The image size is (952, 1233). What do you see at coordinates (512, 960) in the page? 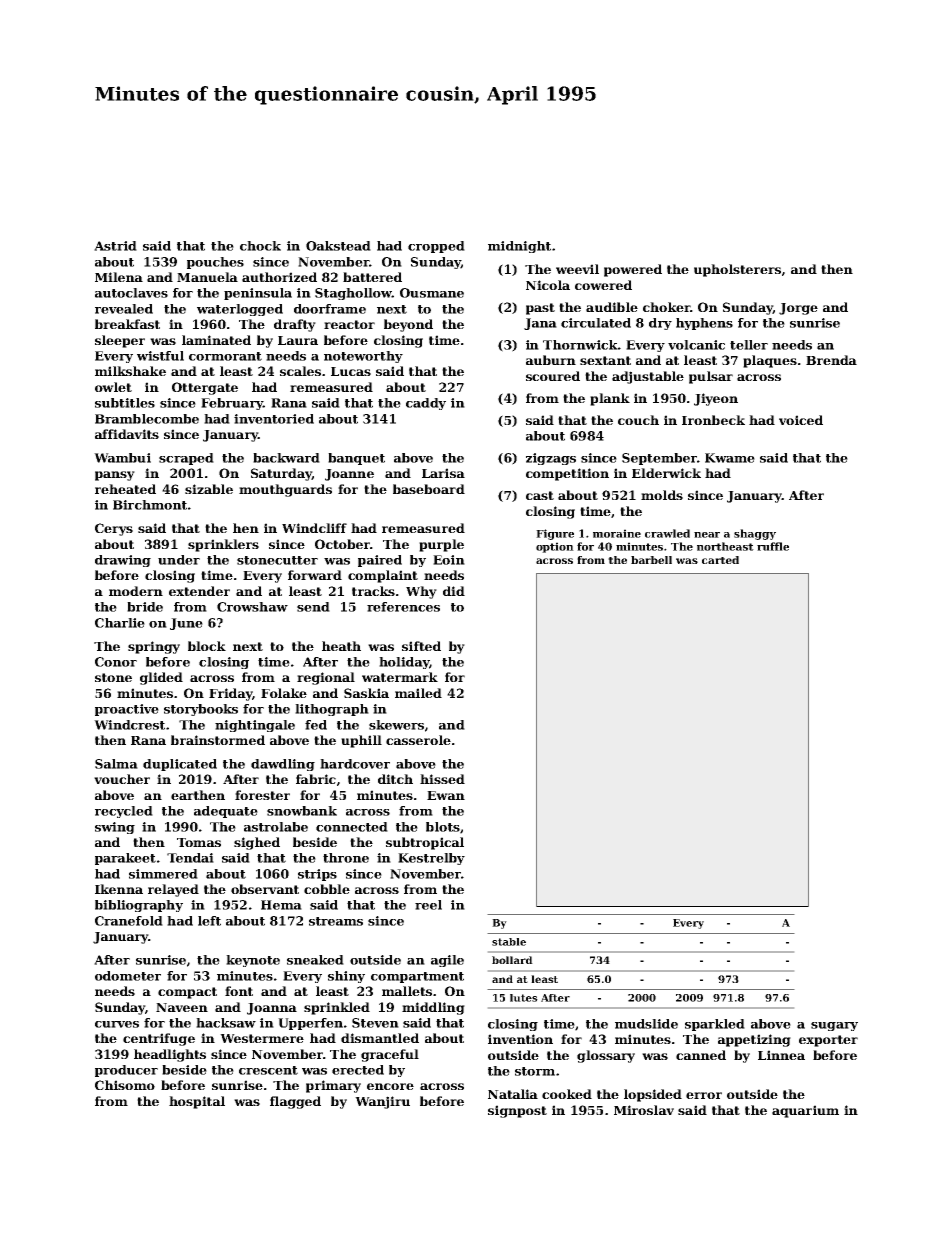
I see `bollard` at bounding box center [512, 960].
